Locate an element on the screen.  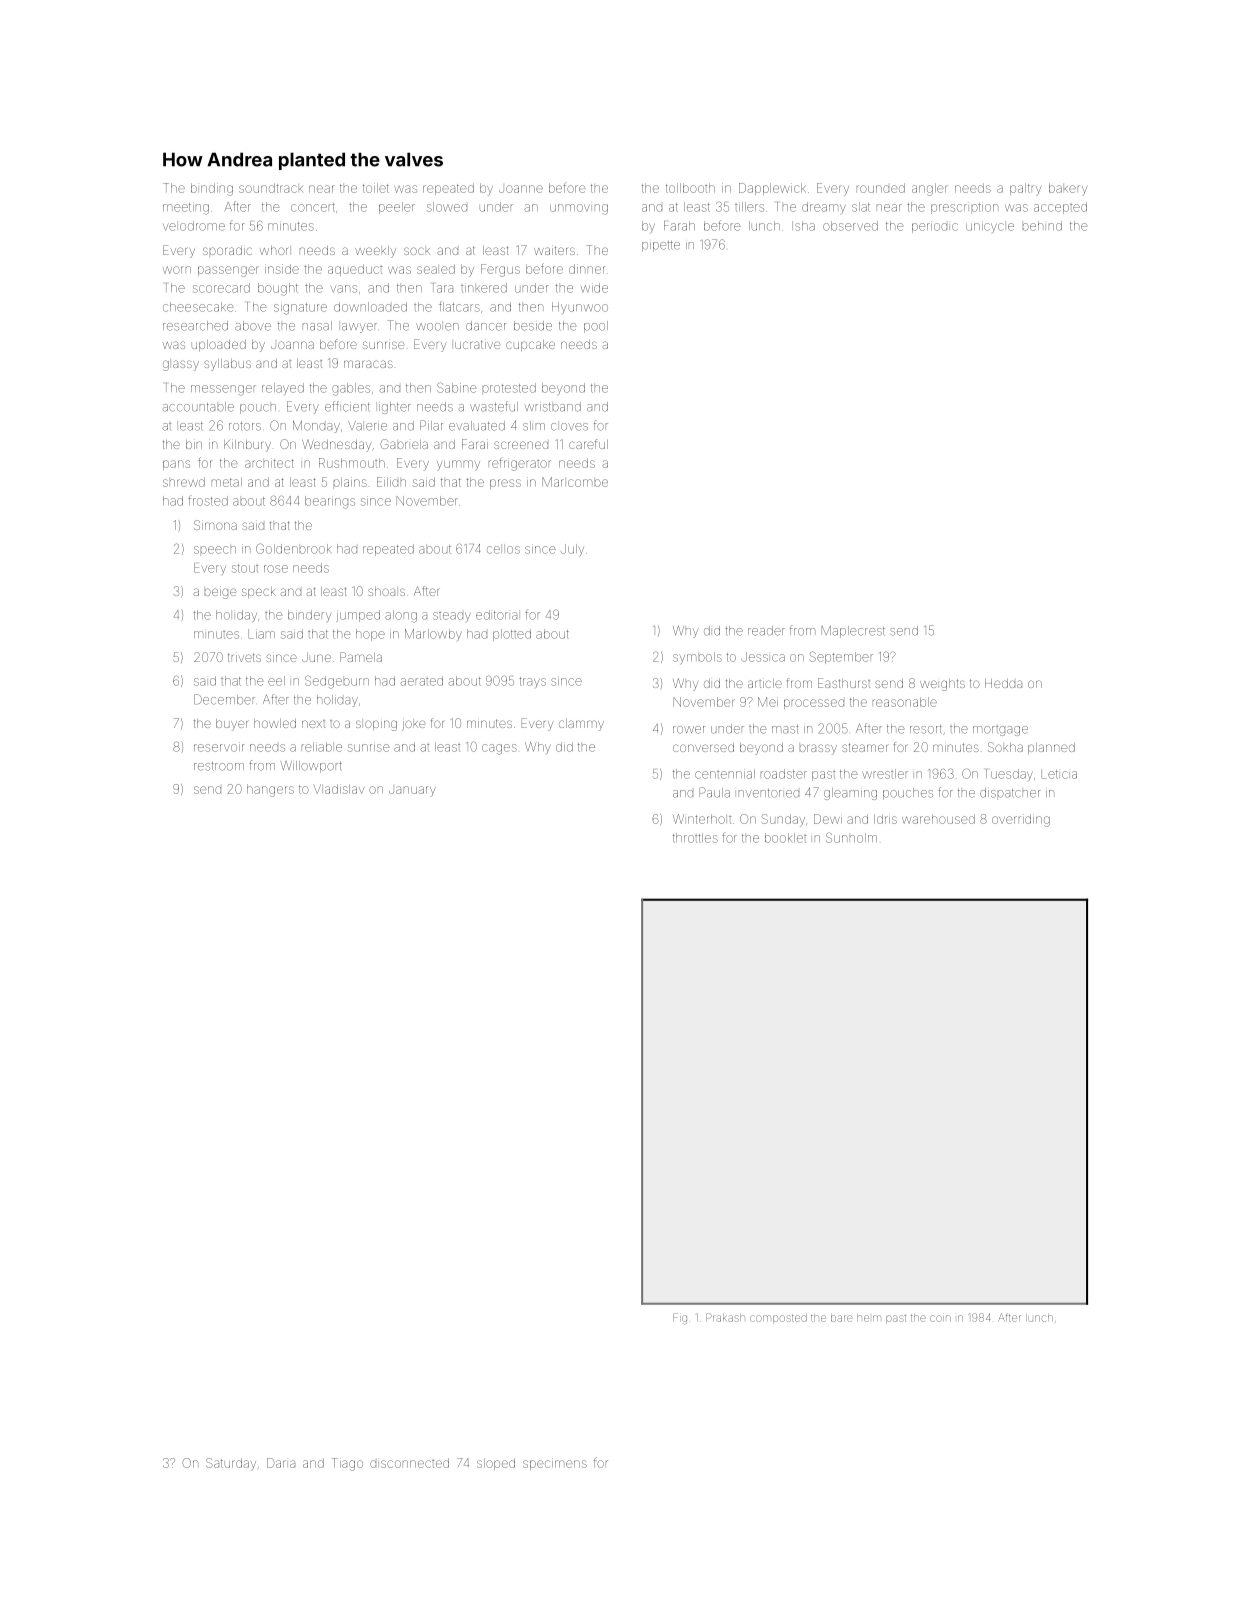
behind is located at coordinates (1042, 226).
